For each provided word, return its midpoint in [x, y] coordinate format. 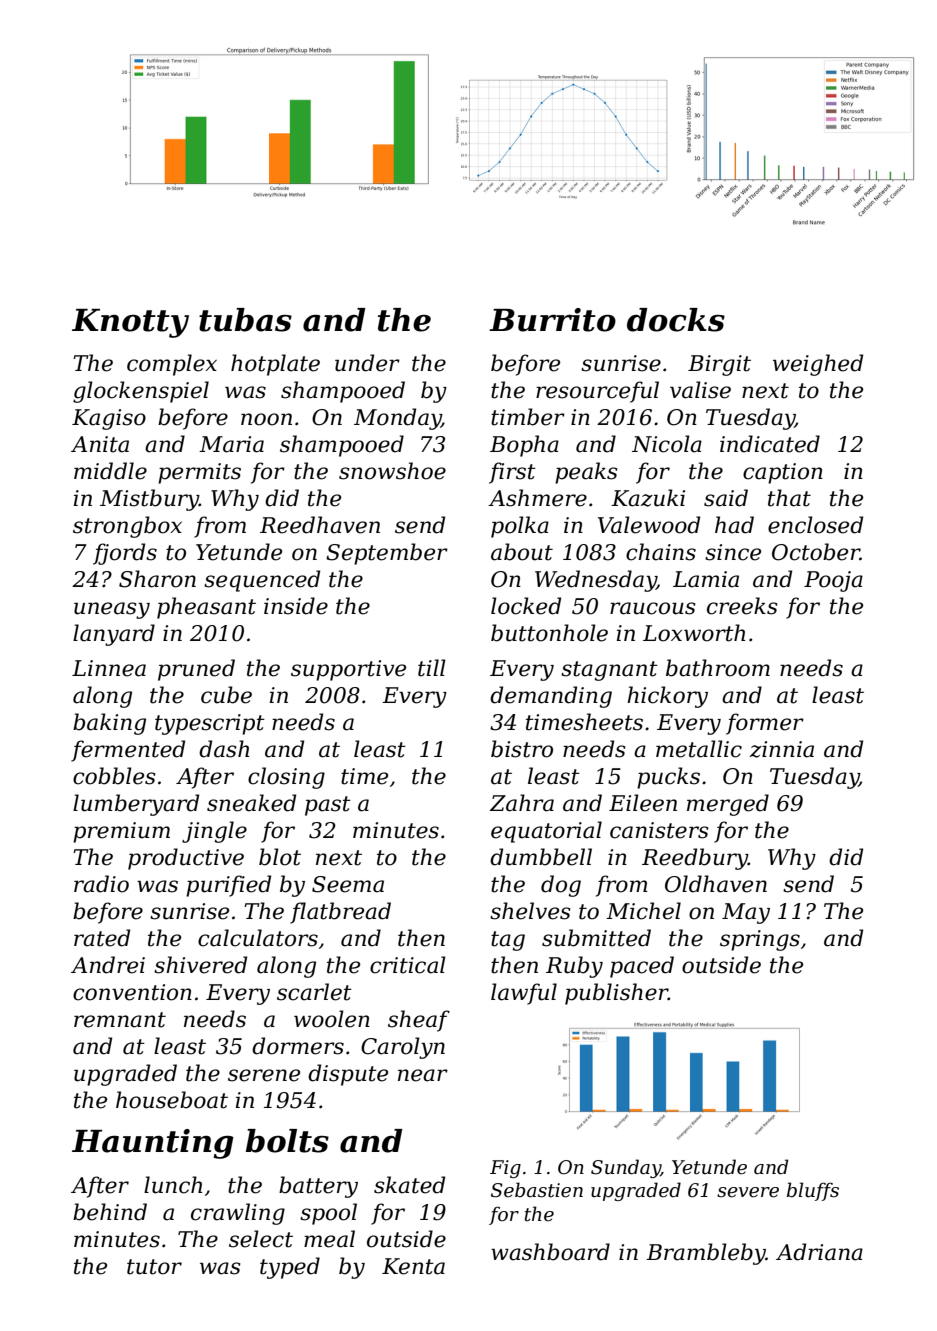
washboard [550, 1252]
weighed [818, 365]
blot [280, 857]
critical [408, 965]
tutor [154, 1267]
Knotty [130, 323]
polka [520, 527]
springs [760, 940]
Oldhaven [716, 884]
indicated [770, 444]
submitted [596, 938]
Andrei [108, 965]
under [367, 363]
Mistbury [149, 500]
